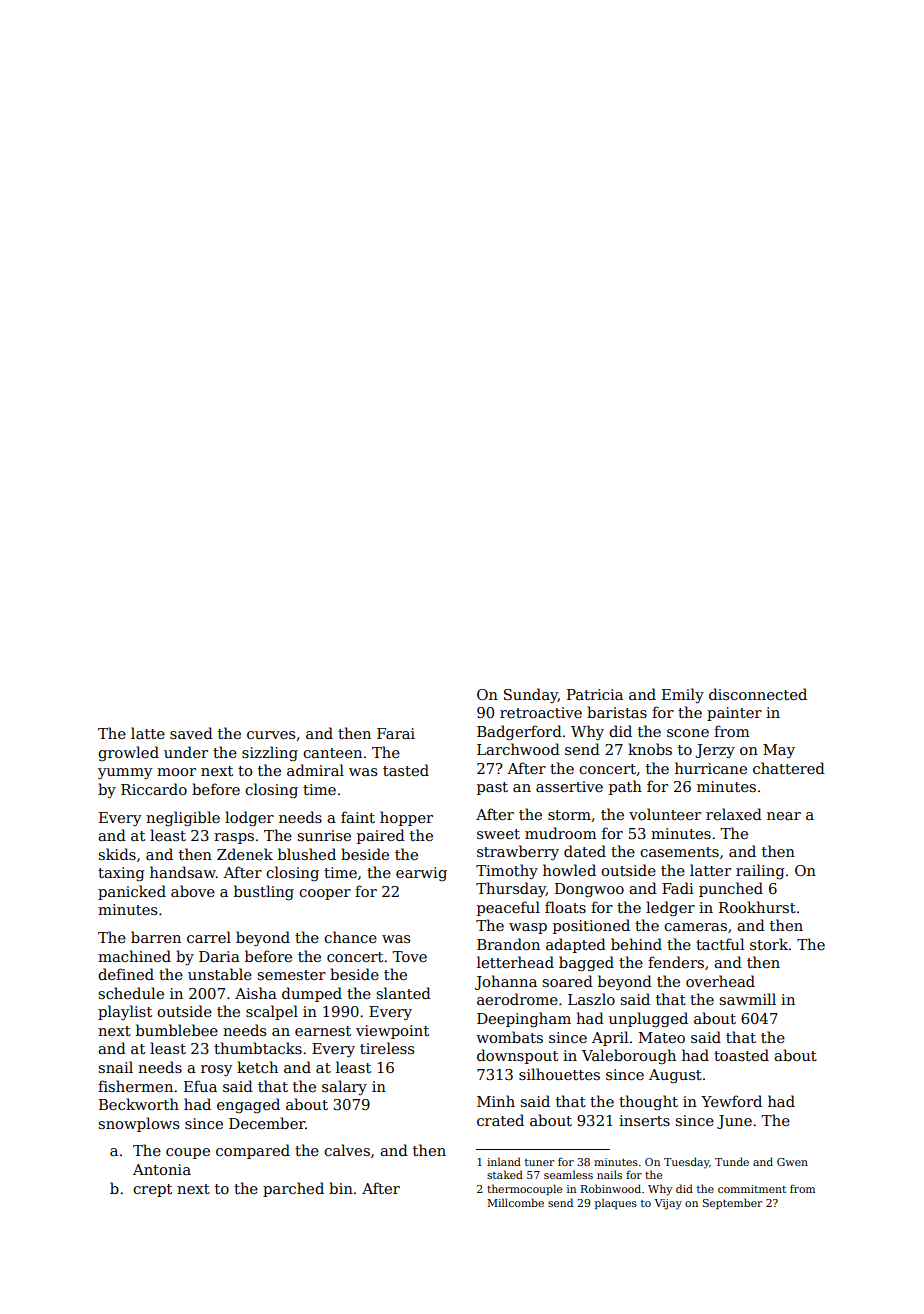  What do you see at coordinates (396, 733) in the screenshot?
I see `Farai` at bounding box center [396, 733].
